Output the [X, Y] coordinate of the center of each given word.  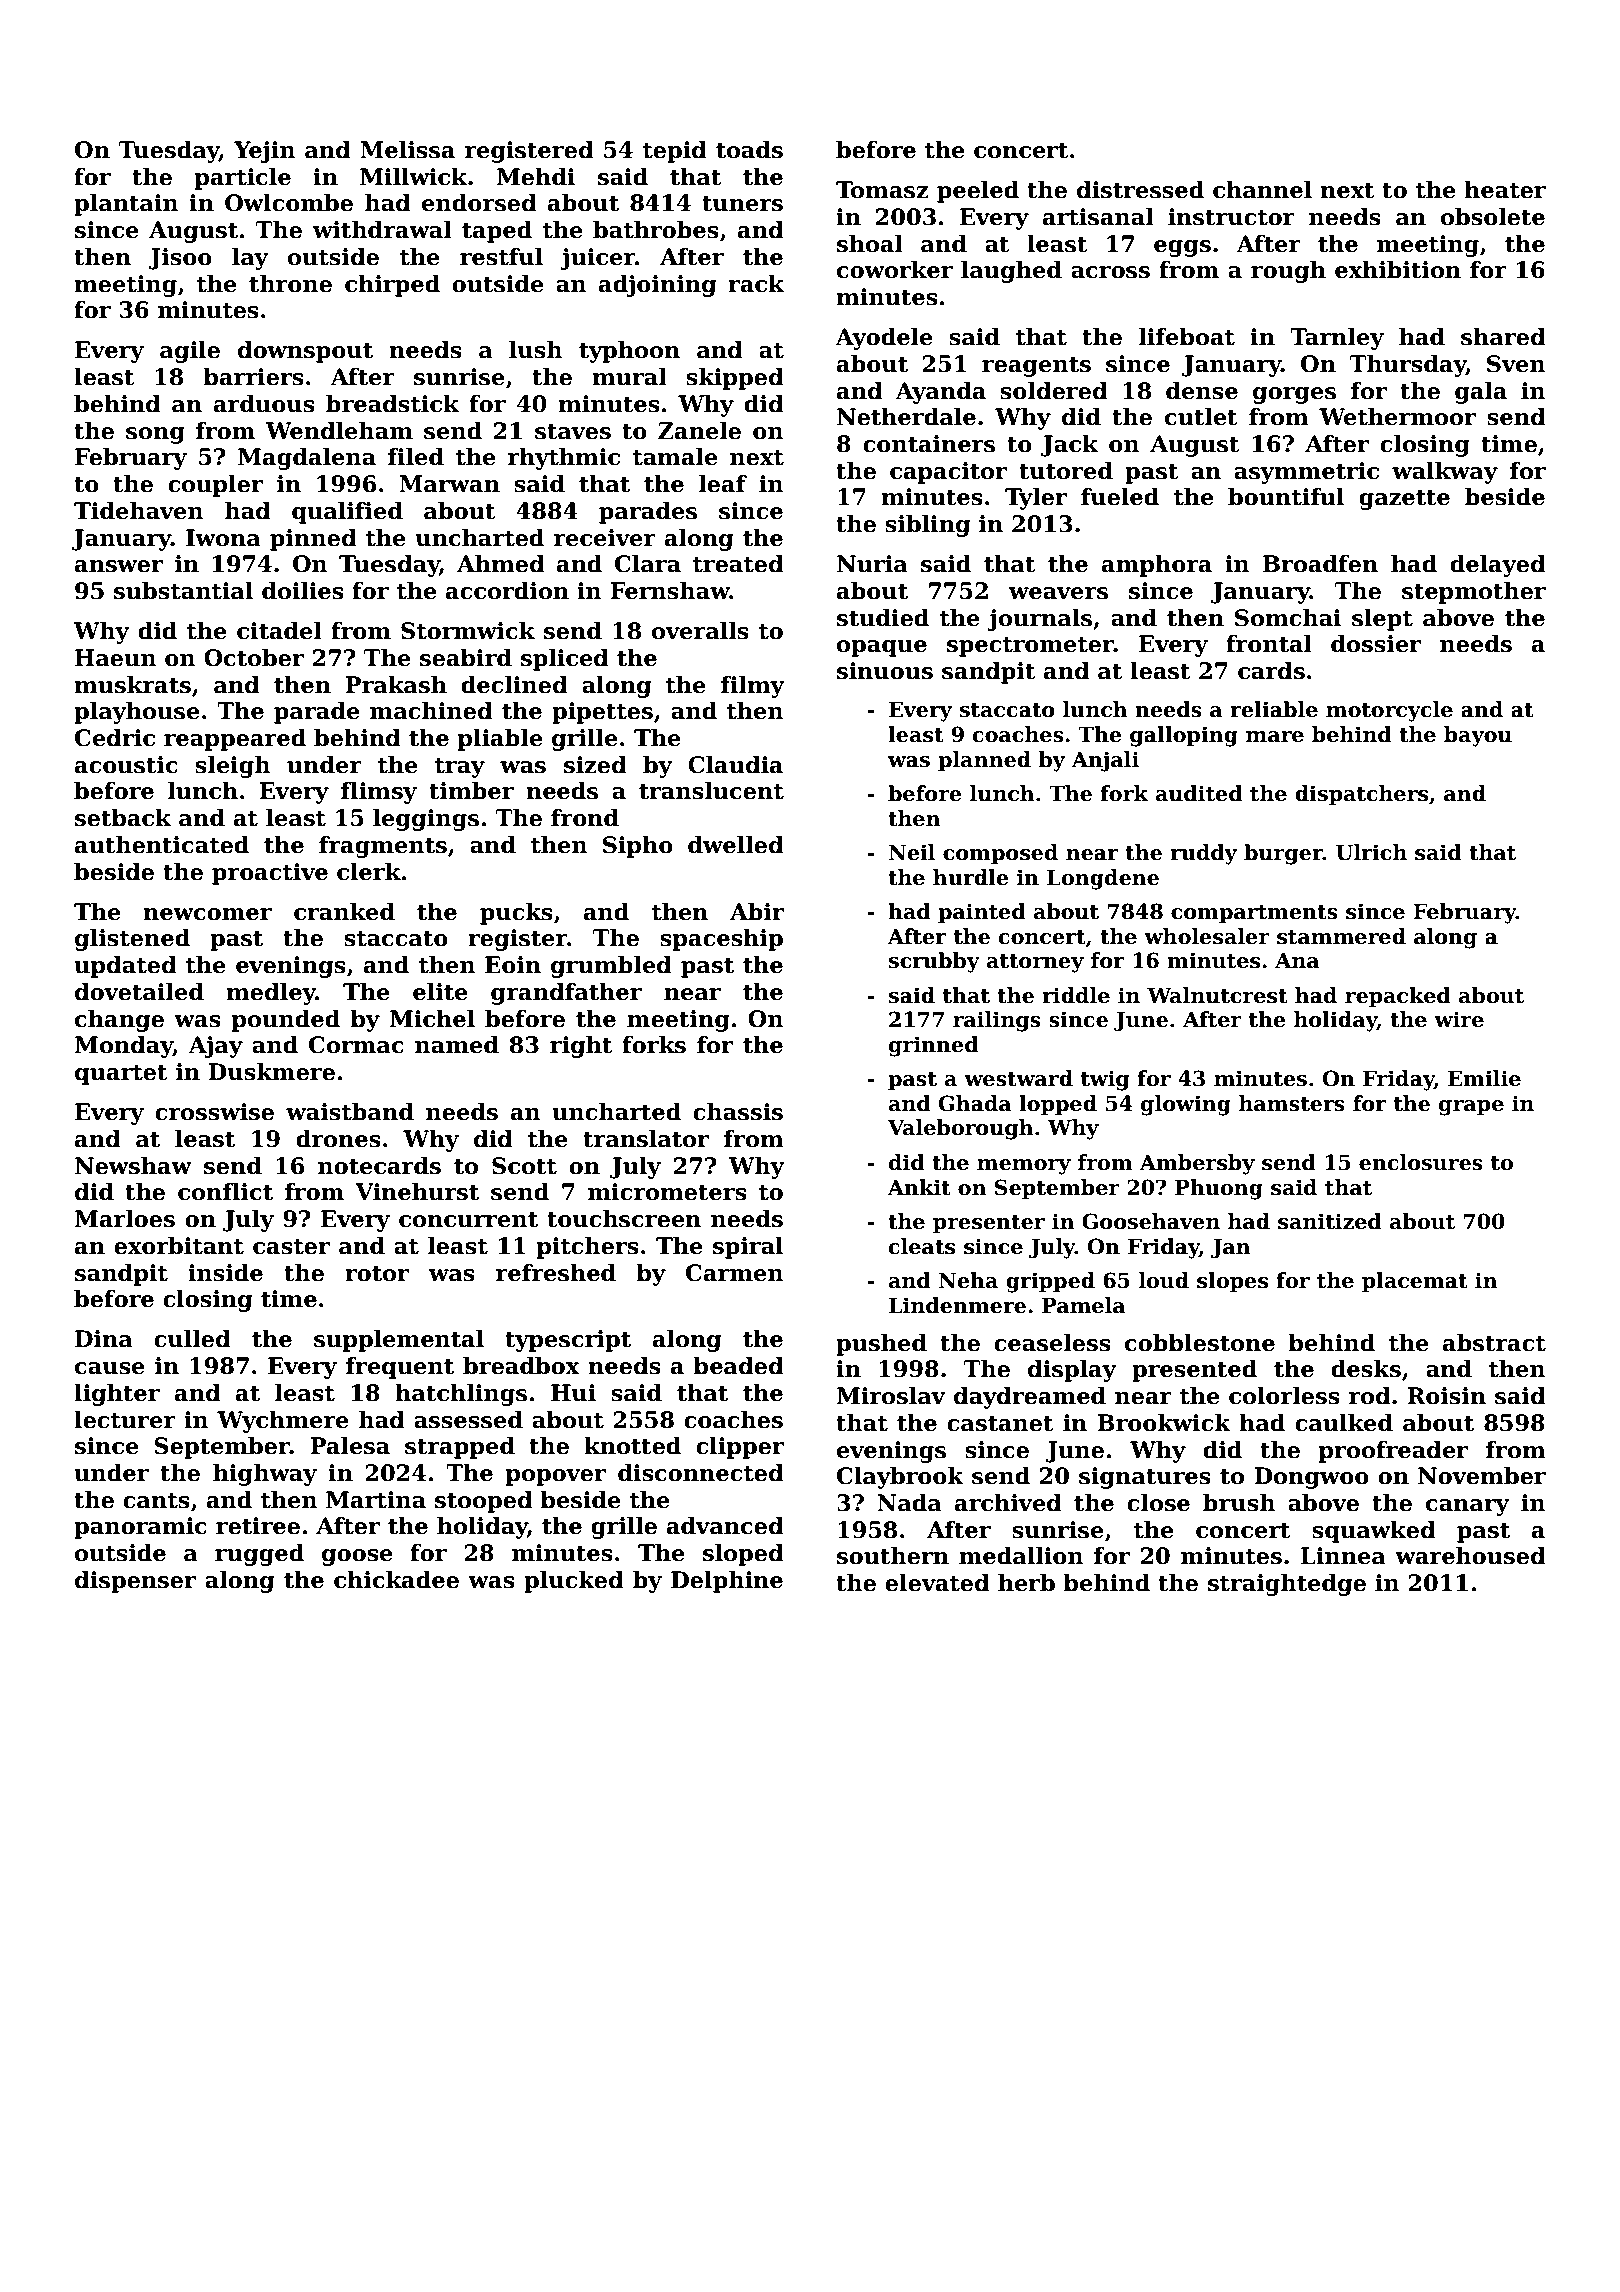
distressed [1140, 190]
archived [1008, 1503]
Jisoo [180, 259]
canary [1468, 1507]
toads [749, 150]
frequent [400, 1368]
